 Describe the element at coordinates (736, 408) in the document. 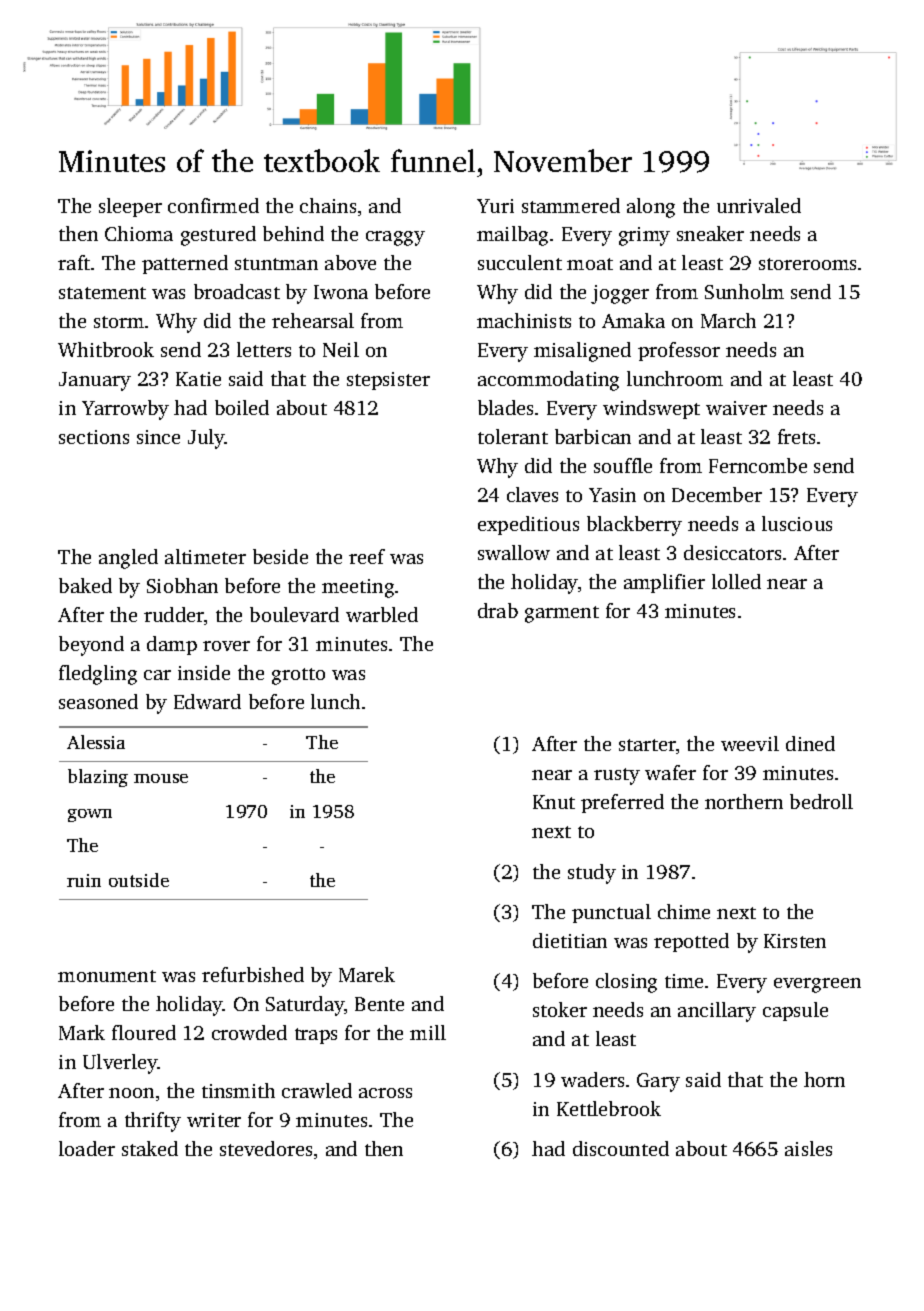

I see `waiver` at that location.
